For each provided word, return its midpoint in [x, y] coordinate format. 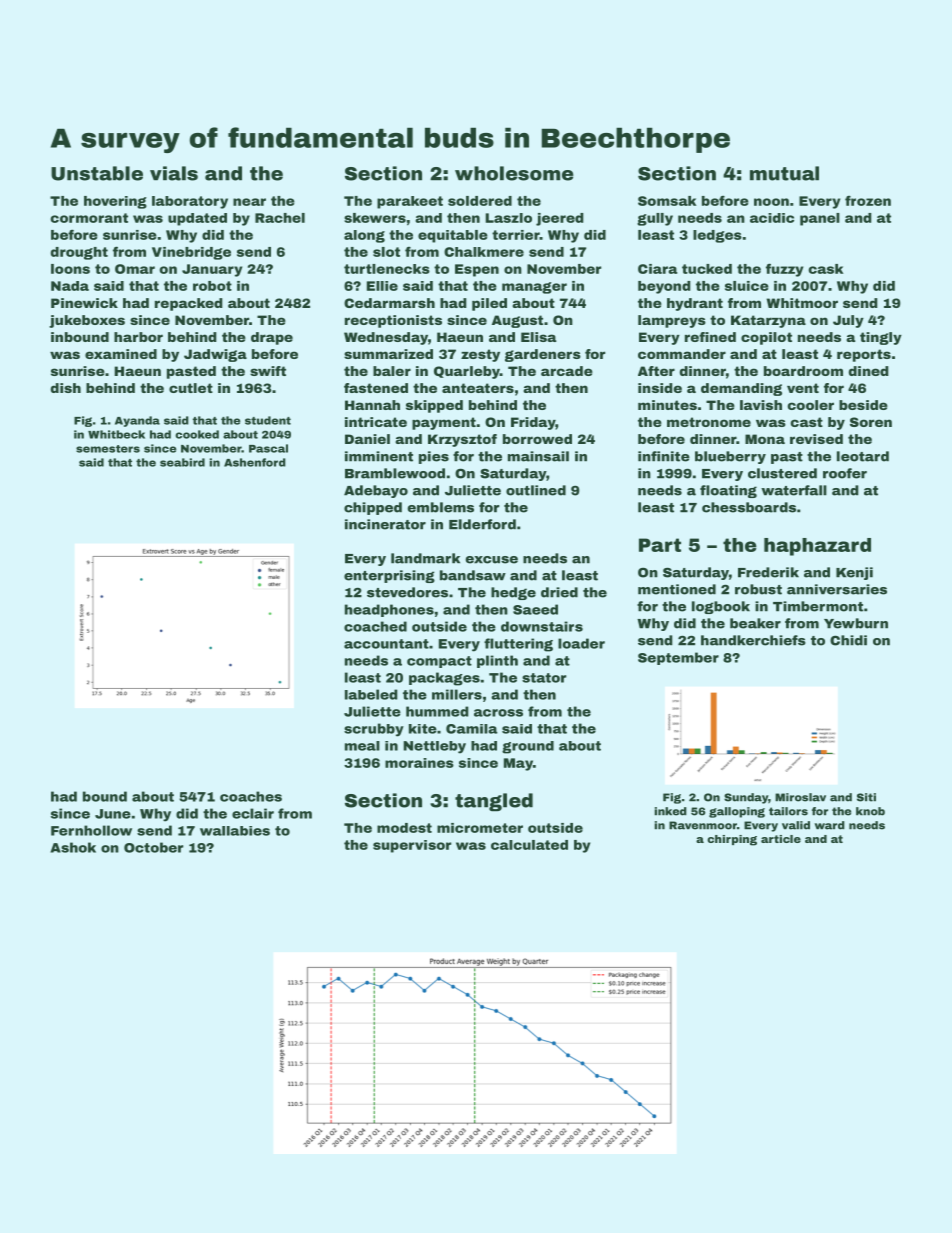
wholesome [514, 173]
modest [404, 828]
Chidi [848, 640]
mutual [784, 173]
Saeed [535, 609]
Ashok [73, 847]
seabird [182, 462]
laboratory [190, 202]
